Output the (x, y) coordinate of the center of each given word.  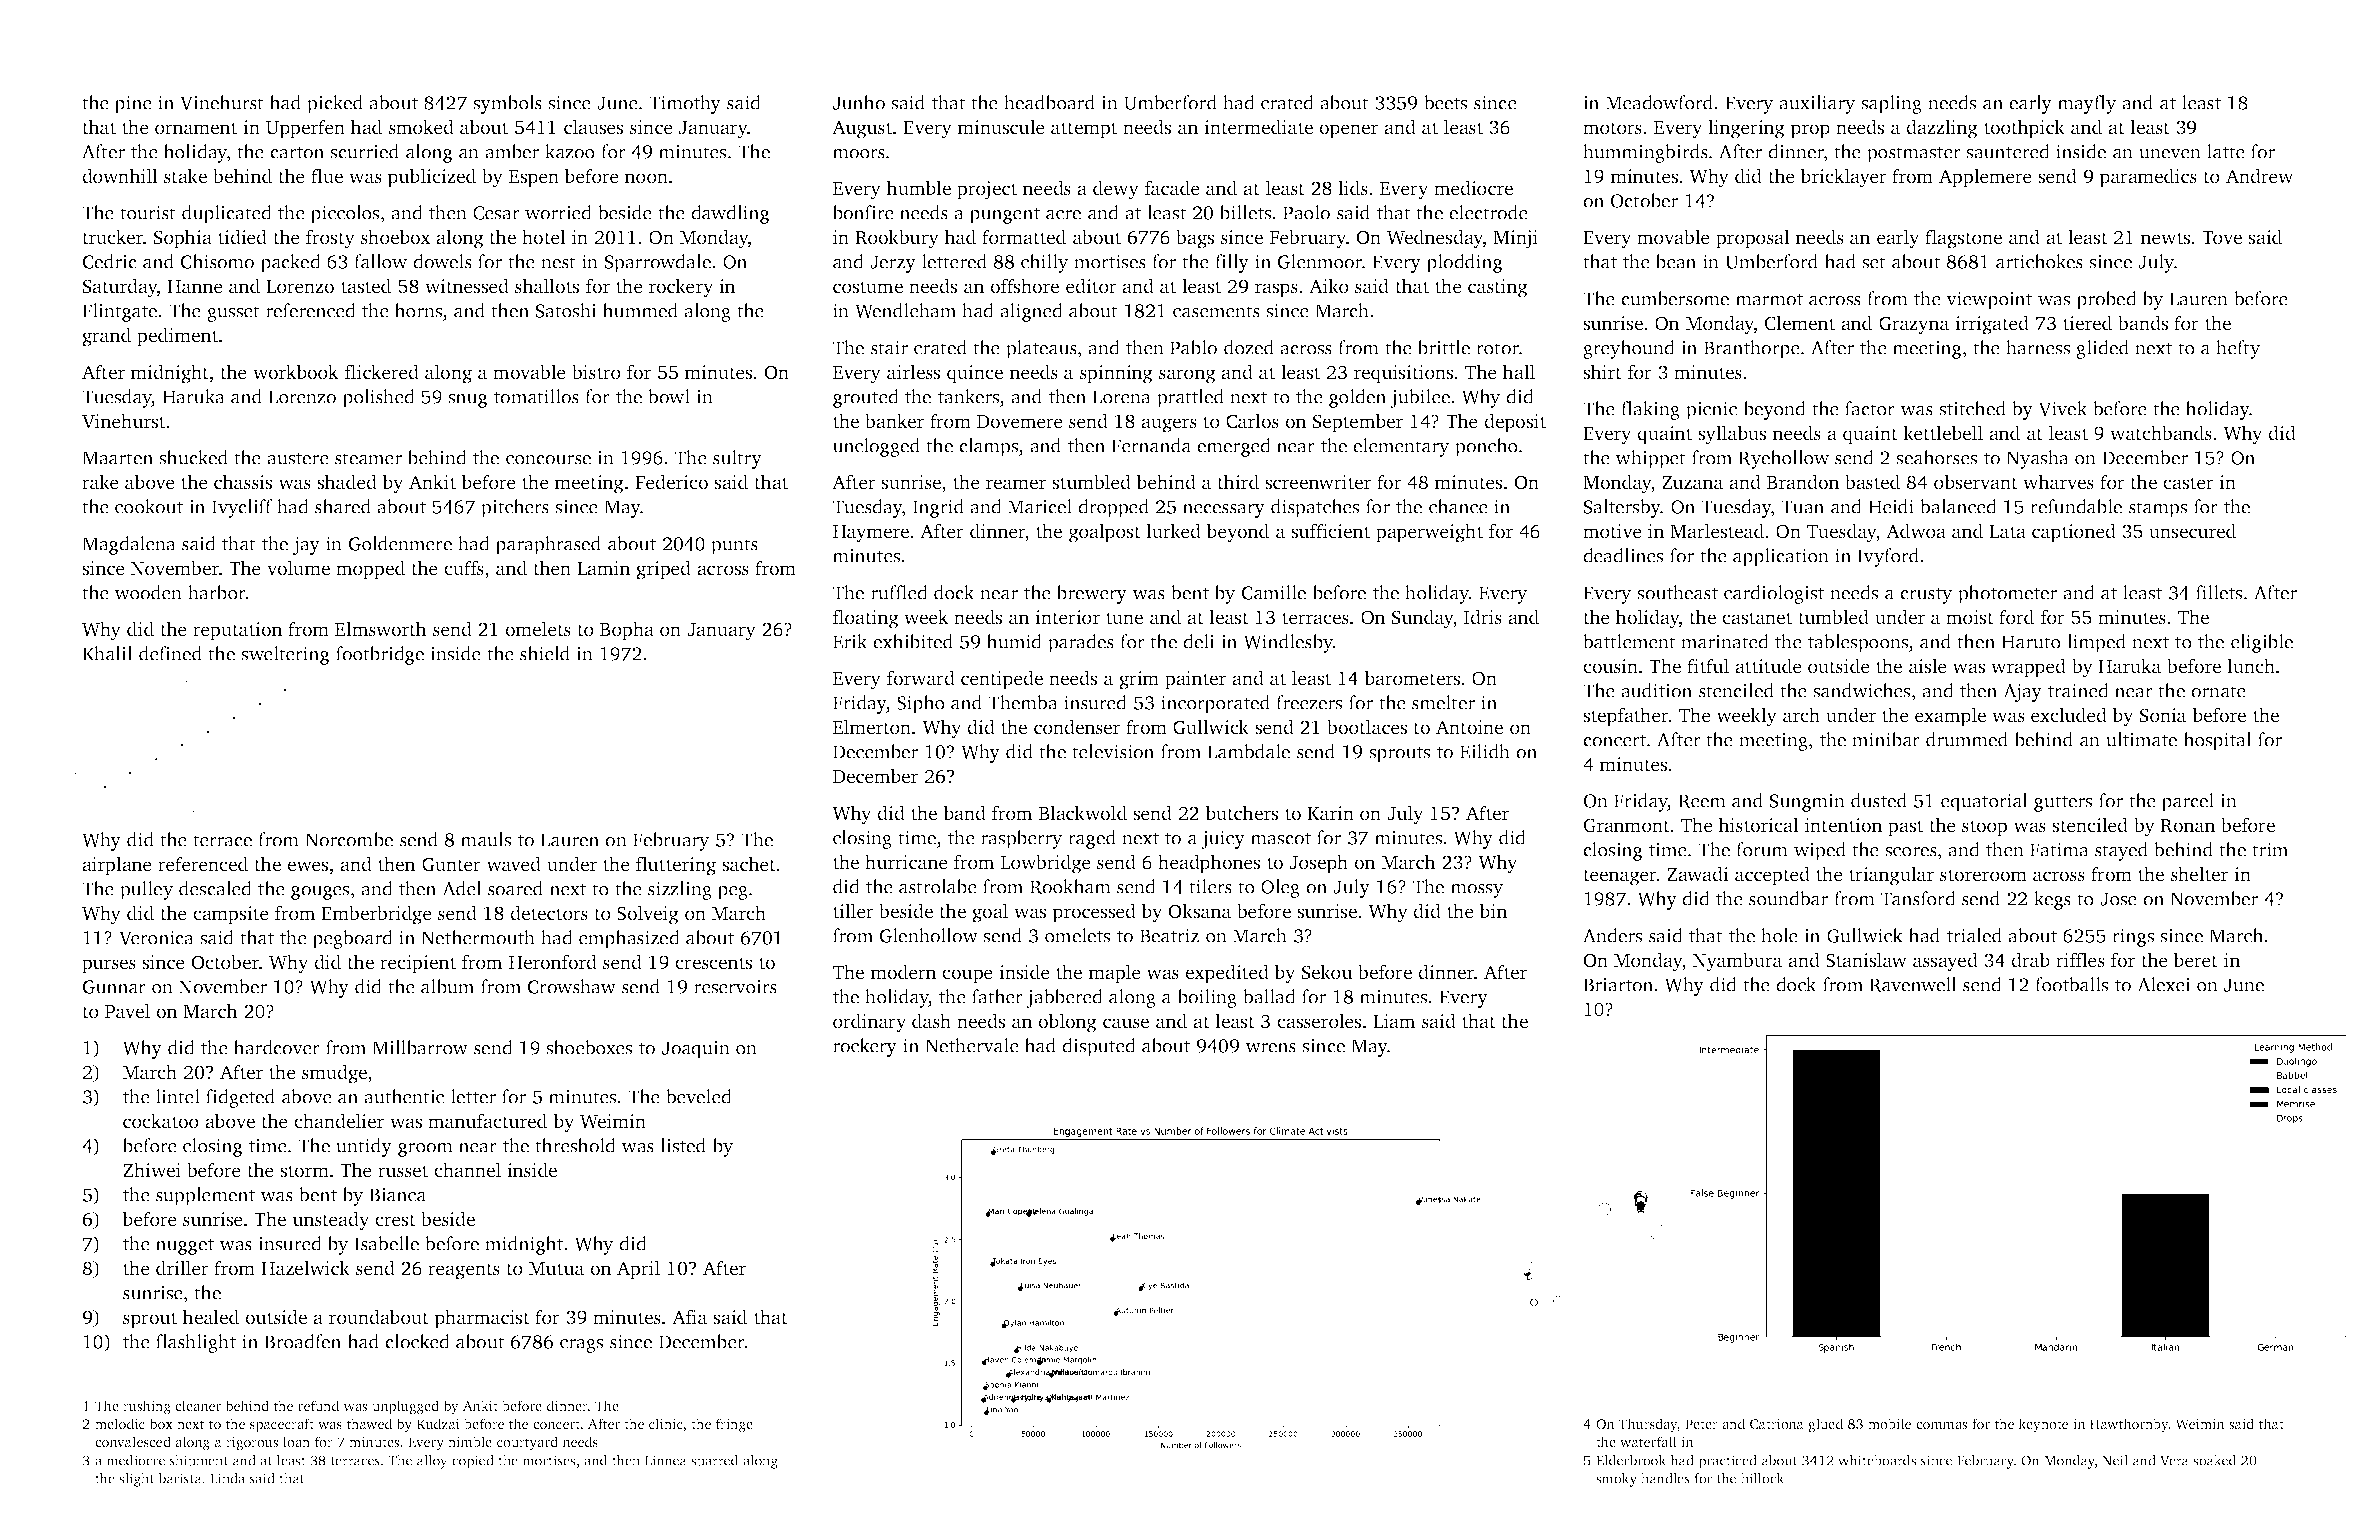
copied (473, 1462)
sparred (714, 1462)
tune (1124, 618)
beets (1445, 102)
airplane (117, 865)
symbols (507, 104)
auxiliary (1817, 104)
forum (1762, 849)
